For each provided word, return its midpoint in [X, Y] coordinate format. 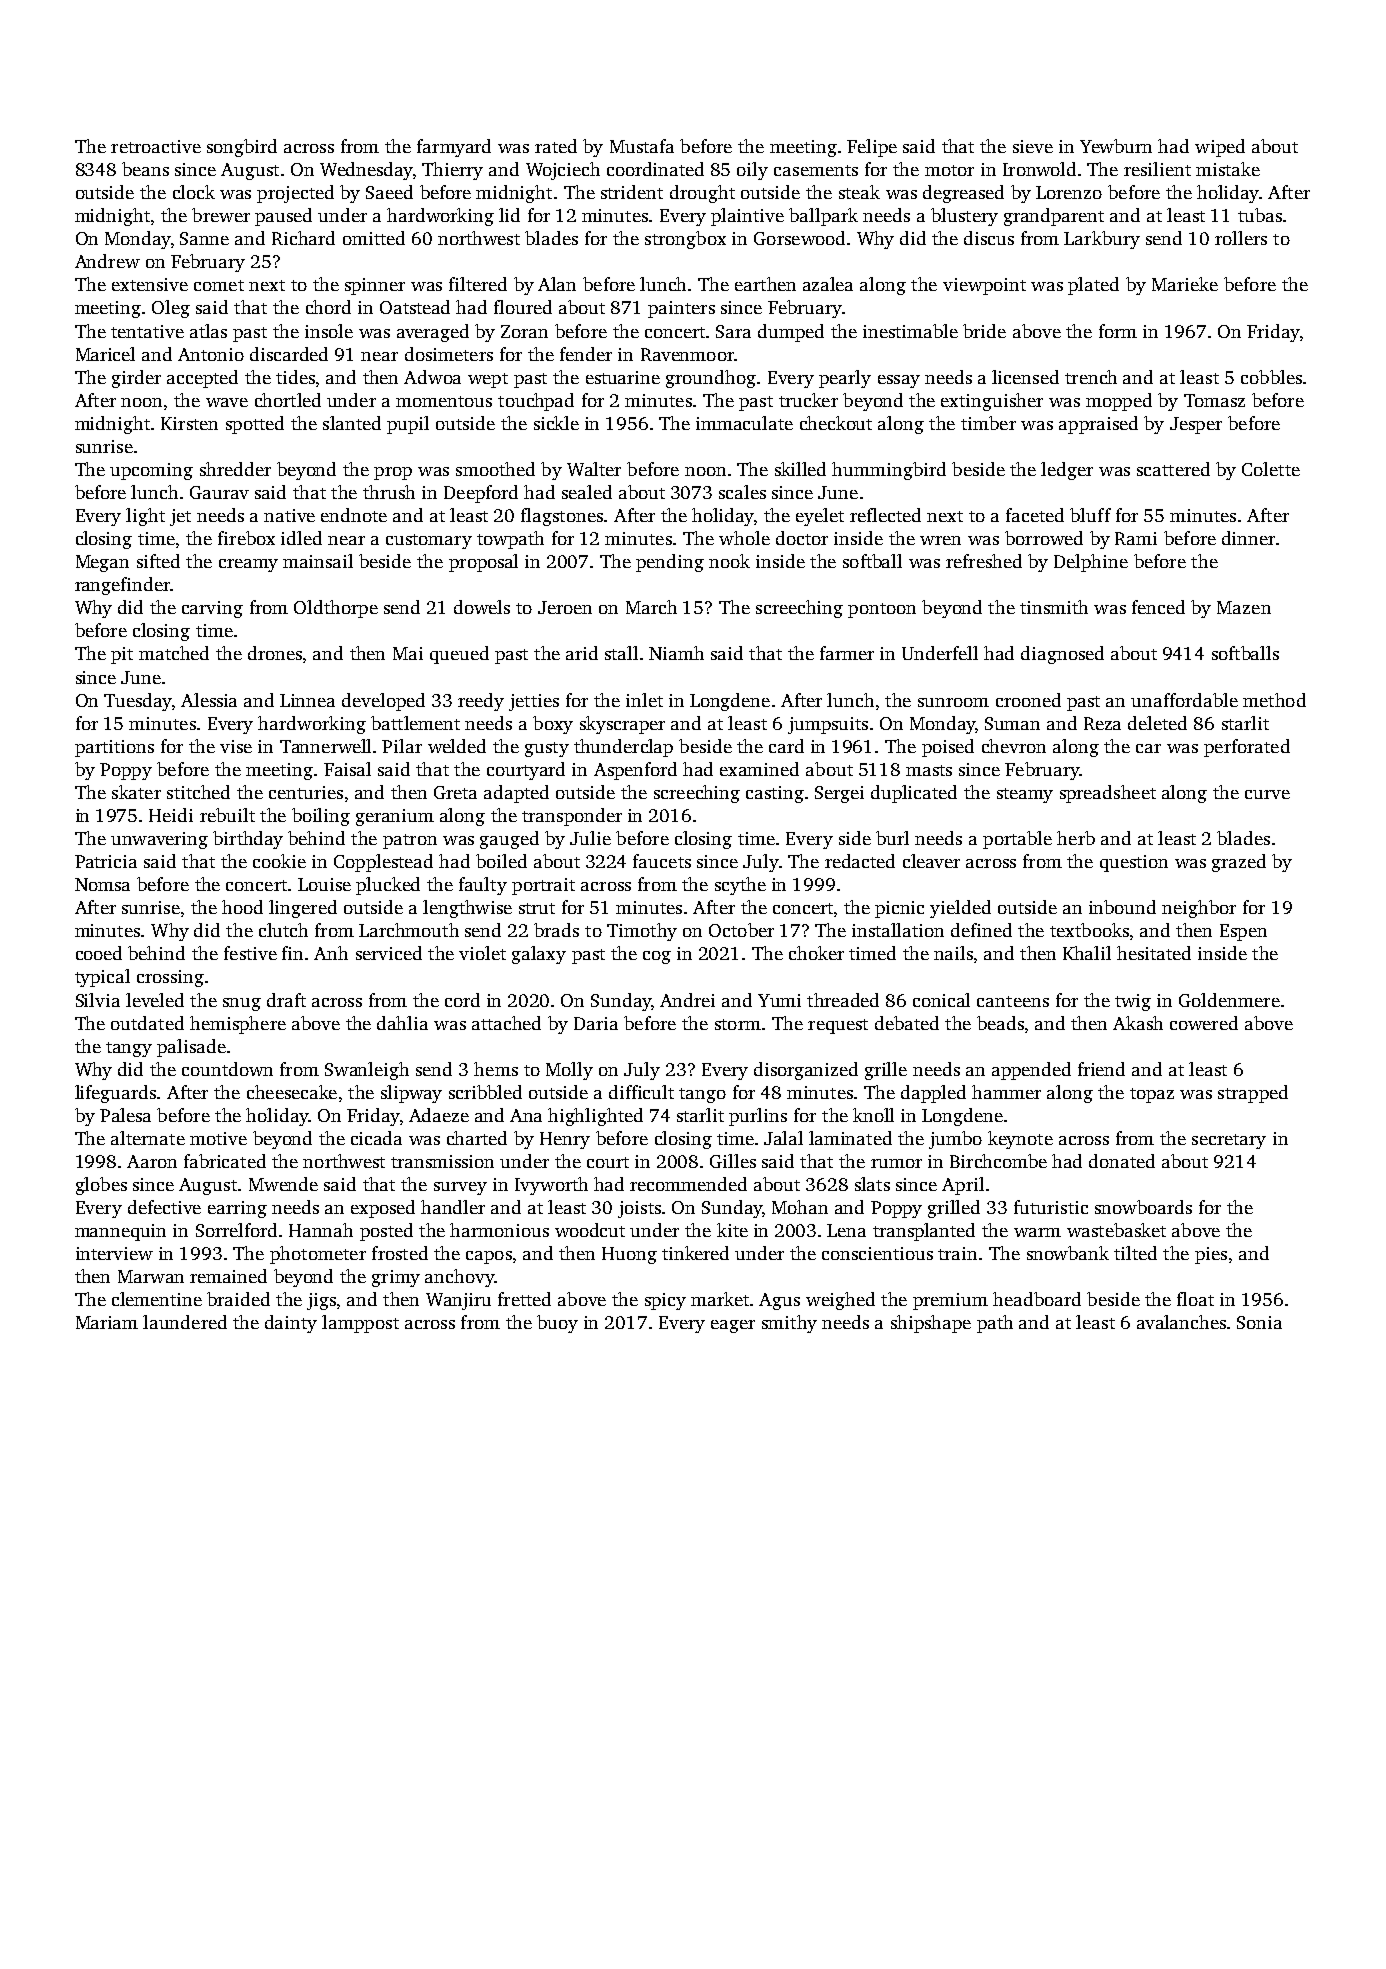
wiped [1220, 148]
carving [212, 609]
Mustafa [642, 146]
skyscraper [622, 725]
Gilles [733, 1161]
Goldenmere [1229, 1000]
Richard [303, 238]
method [1274, 700]
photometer [318, 1255]
